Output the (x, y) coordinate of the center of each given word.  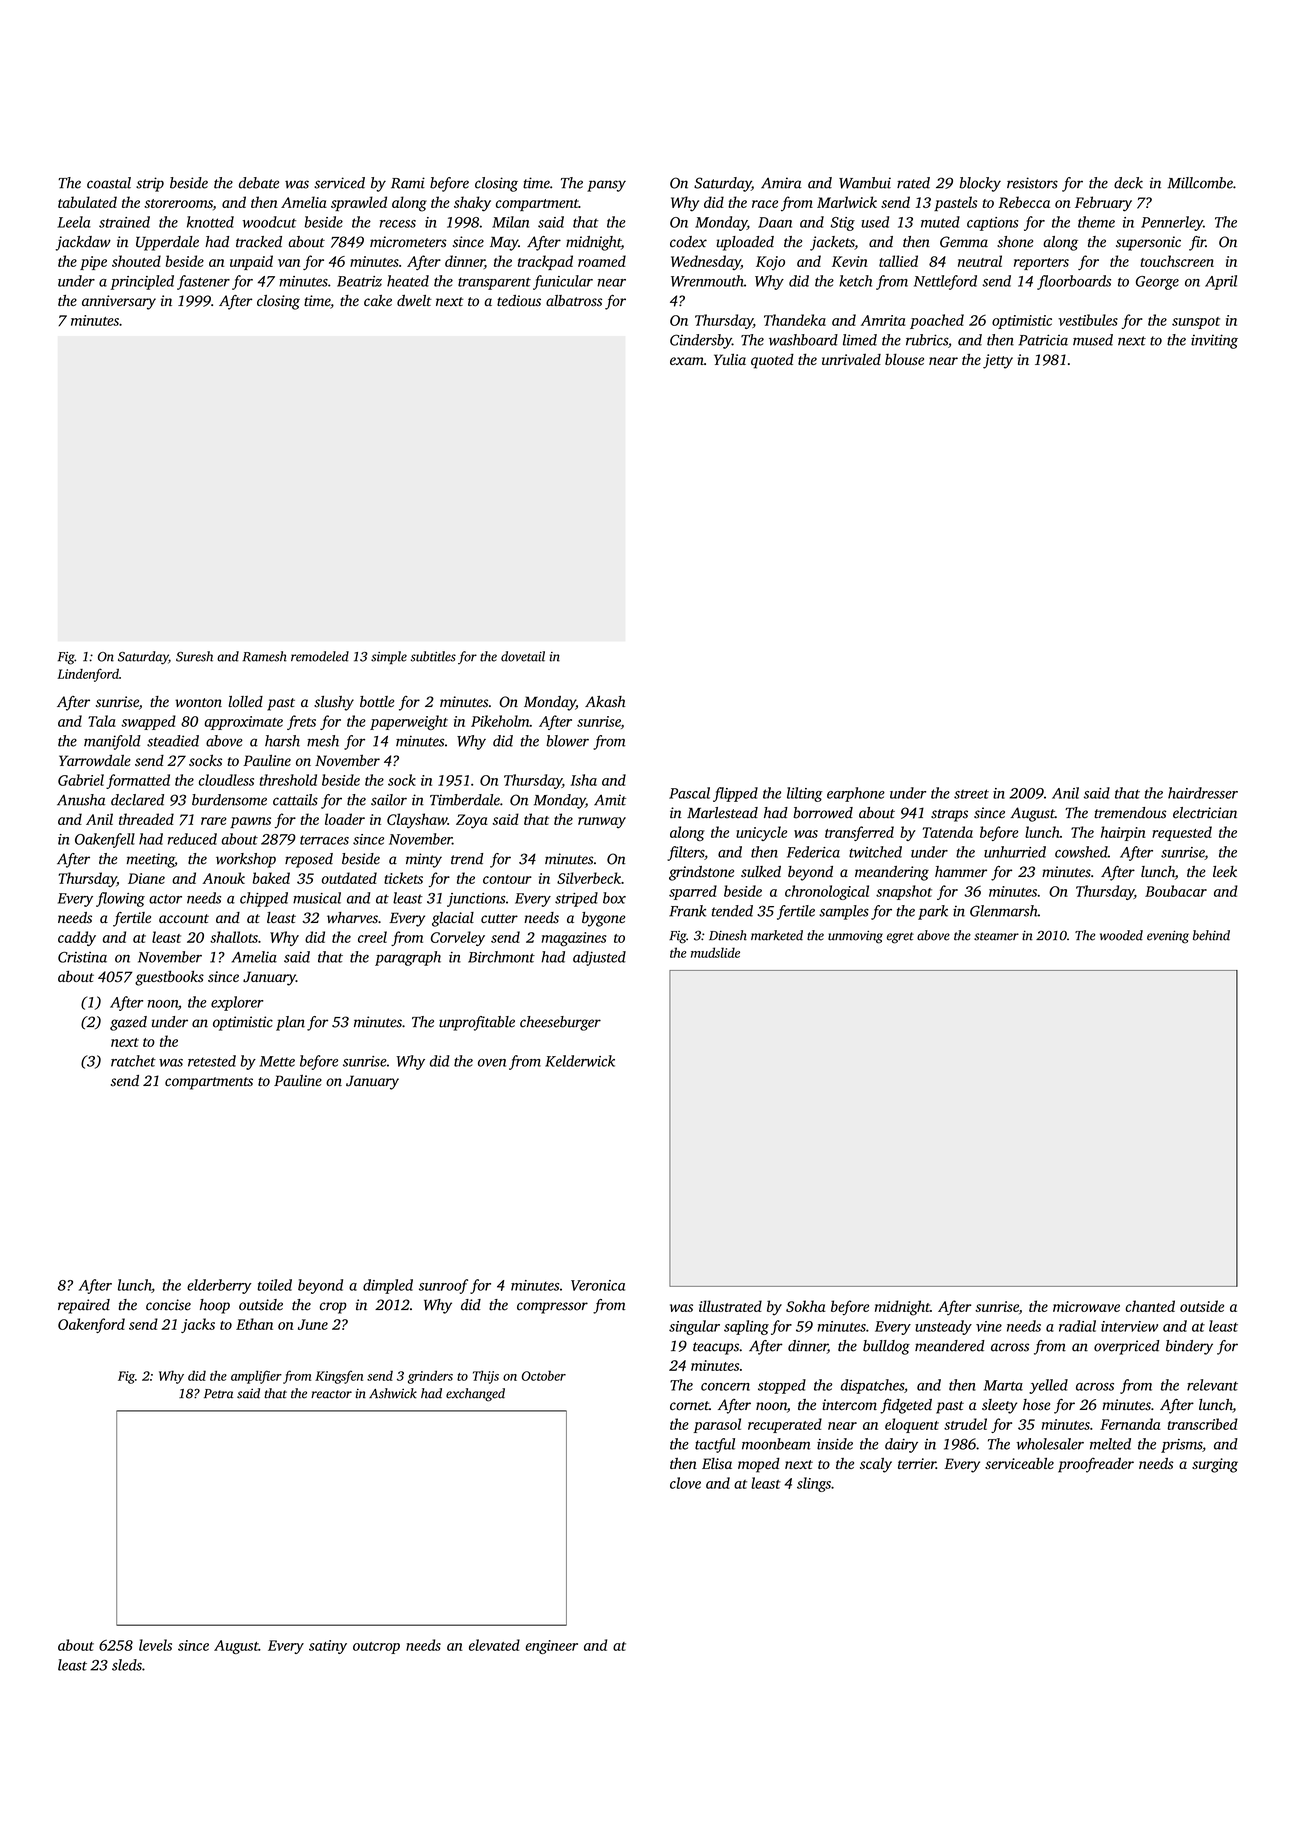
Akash (605, 701)
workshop (246, 860)
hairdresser (1203, 793)
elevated (494, 1645)
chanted (1150, 1306)
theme (1096, 222)
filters (685, 853)
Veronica (598, 1285)
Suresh (194, 656)
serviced (339, 183)
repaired (84, 1306)
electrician (1205, 813)
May (504, 244)
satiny (328, 1647)
